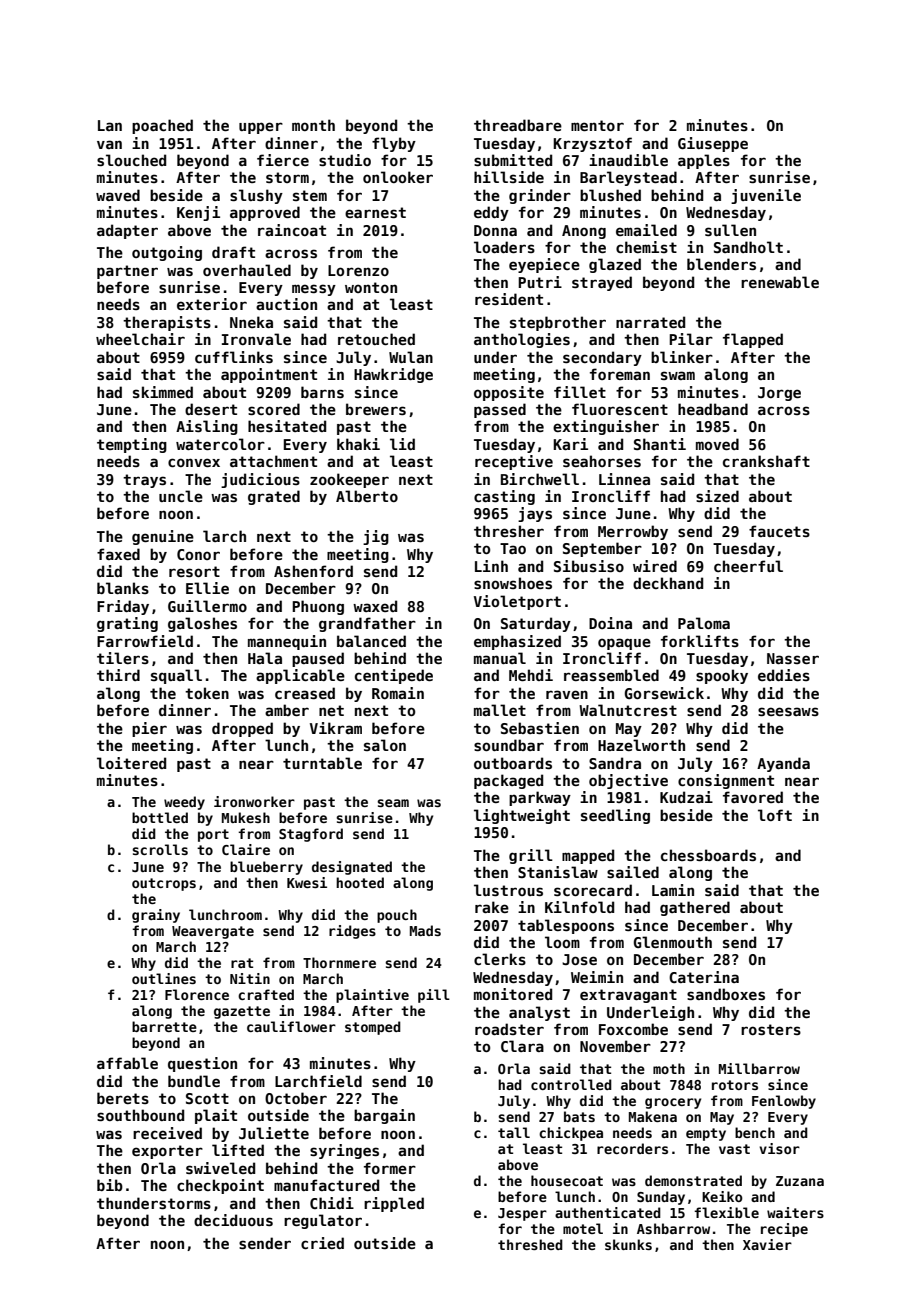  I want to click on van, so click(109, 144).
